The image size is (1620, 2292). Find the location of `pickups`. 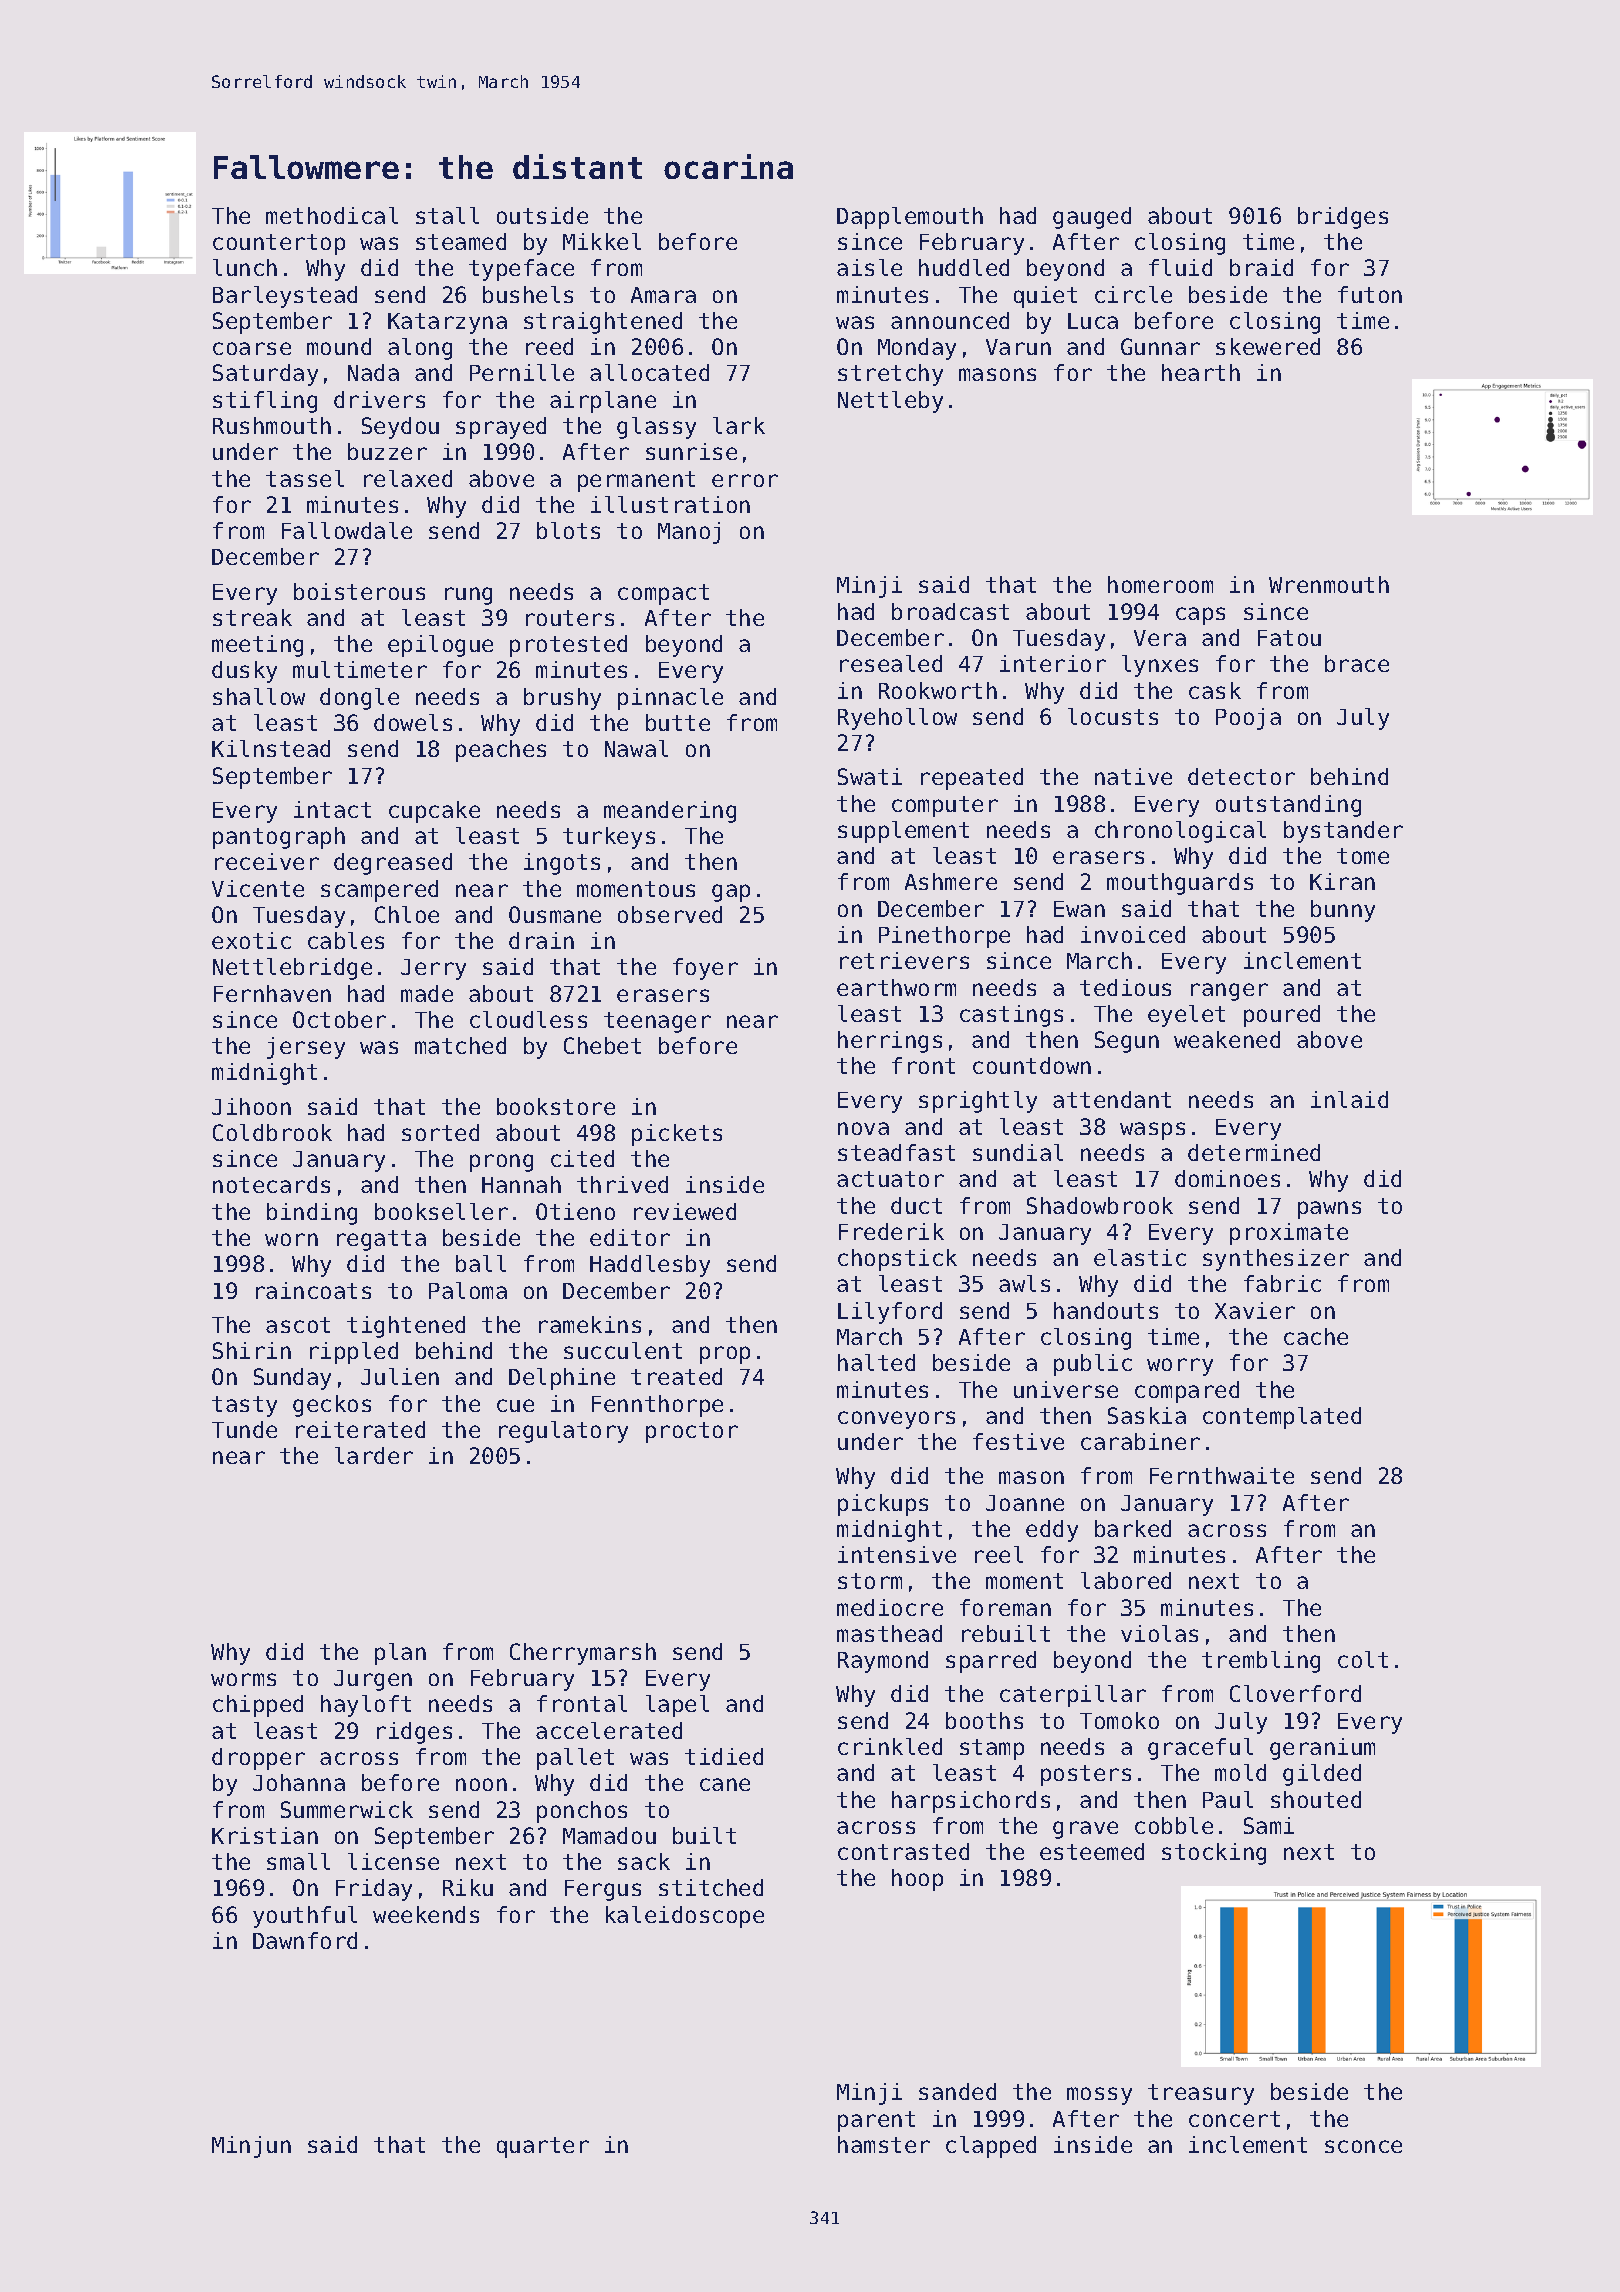

pickups is located at coordinates (883, 1505).
